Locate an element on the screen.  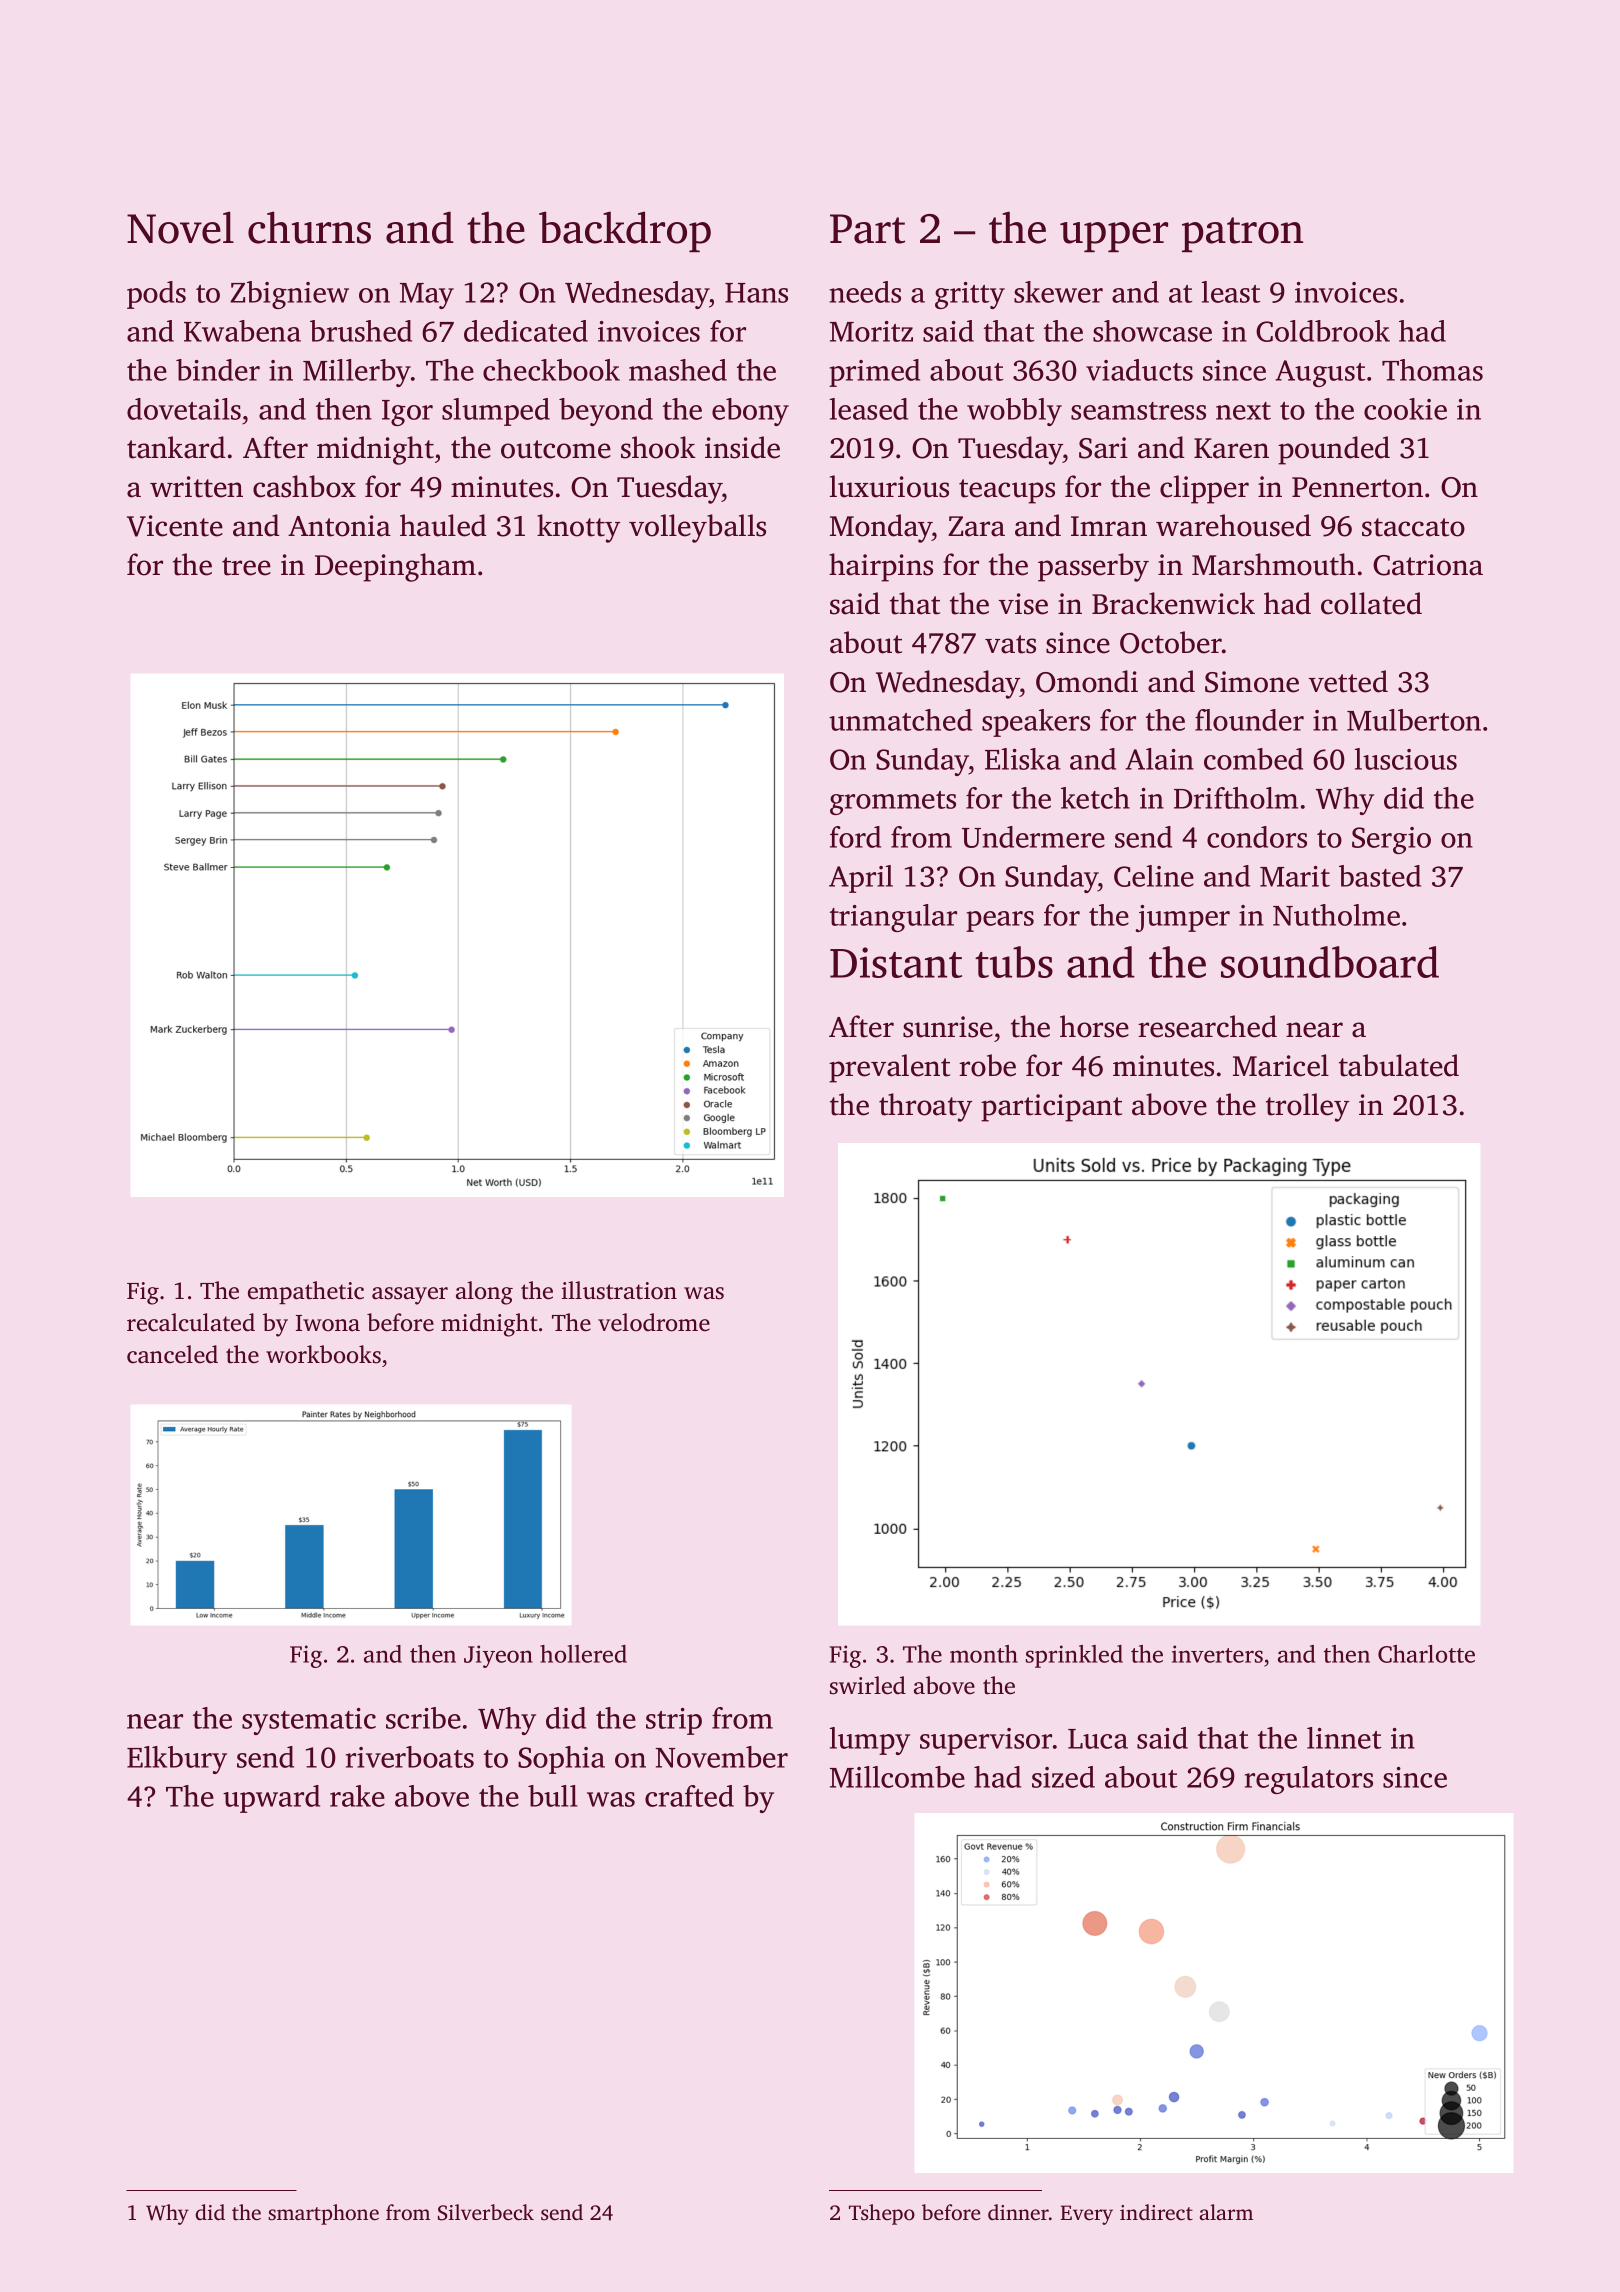
Catriona is located at coordinates (1428, 565).
